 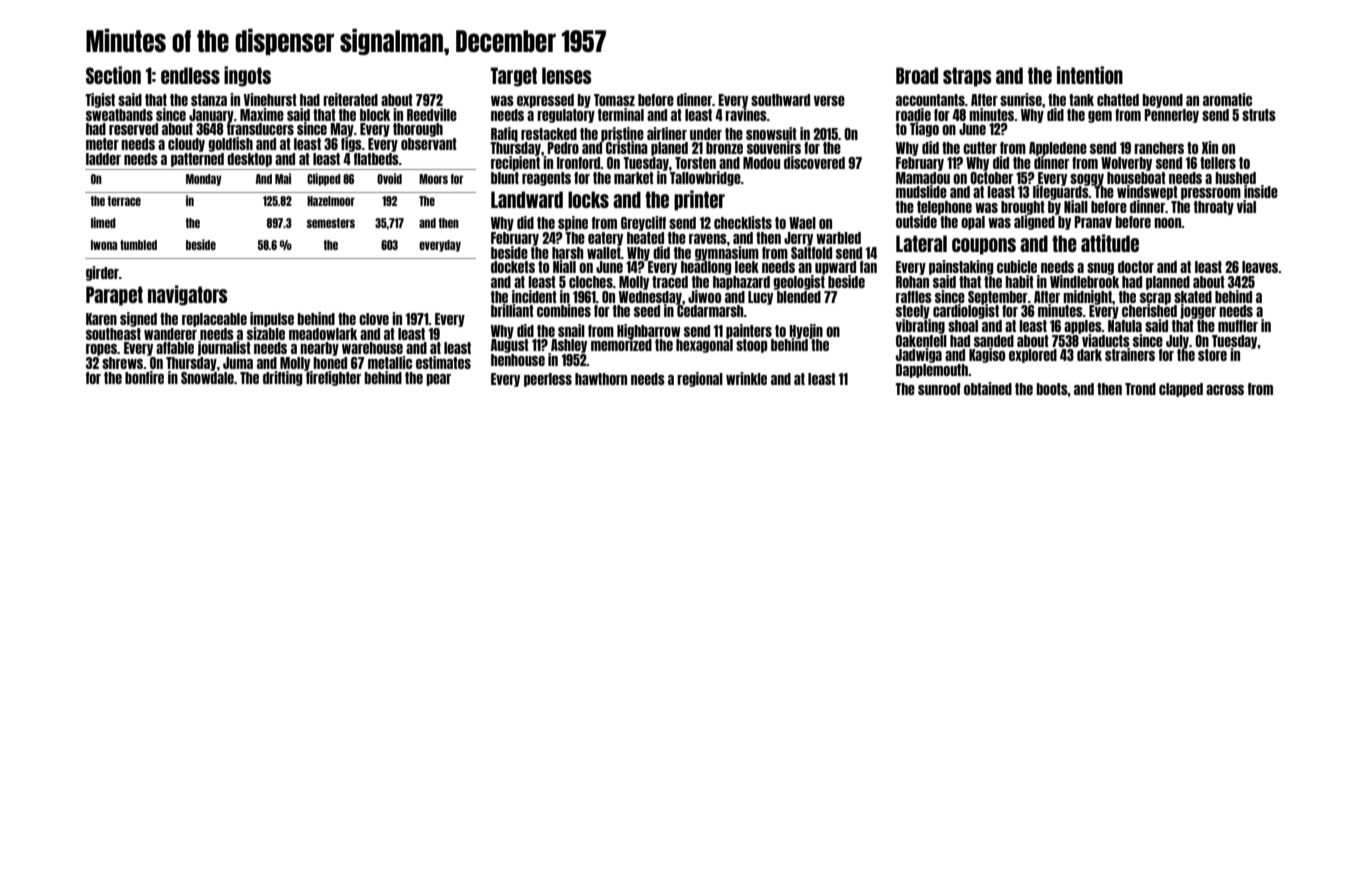 What do you see at coordinates (799, 297) in the screenshot?
I see `blended` at bounding box center [799, 297].
